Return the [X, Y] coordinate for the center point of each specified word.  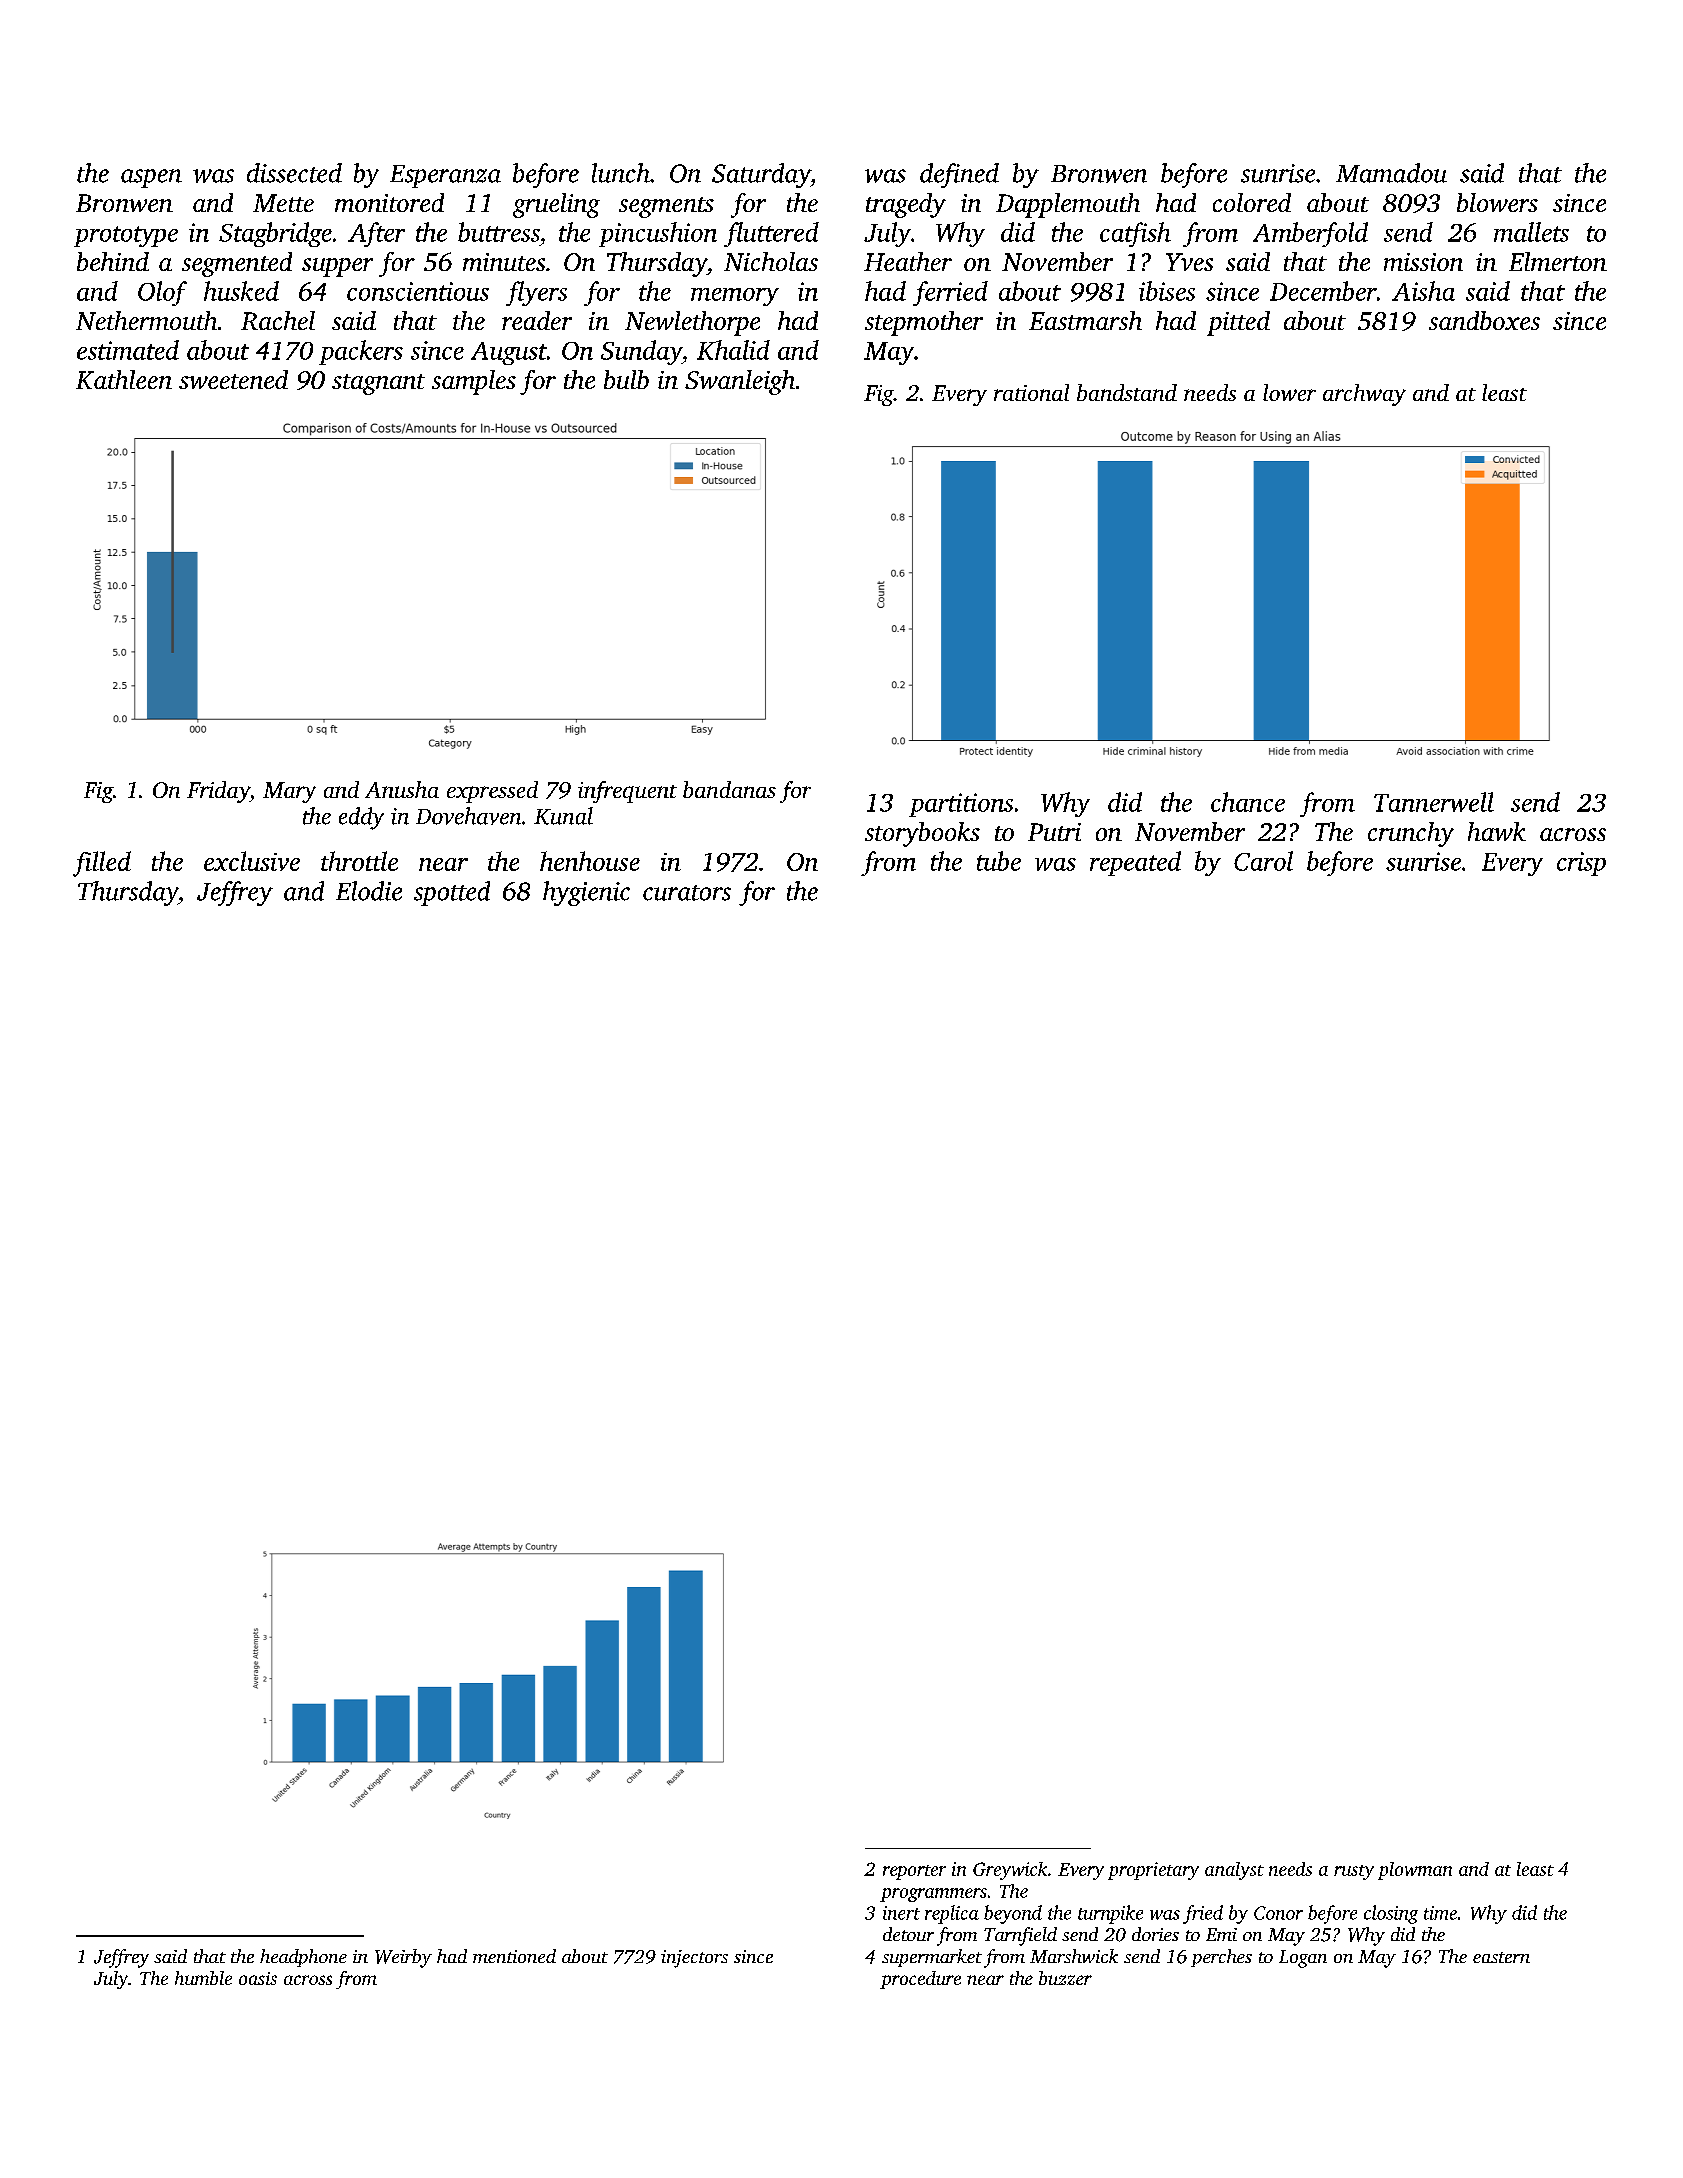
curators [687, 893]
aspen [151, 178]
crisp [1581, 864]
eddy [361, 818]
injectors [694, 1959]
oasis [258, 1978]
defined [959, 175]
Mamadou [1391, 173]
